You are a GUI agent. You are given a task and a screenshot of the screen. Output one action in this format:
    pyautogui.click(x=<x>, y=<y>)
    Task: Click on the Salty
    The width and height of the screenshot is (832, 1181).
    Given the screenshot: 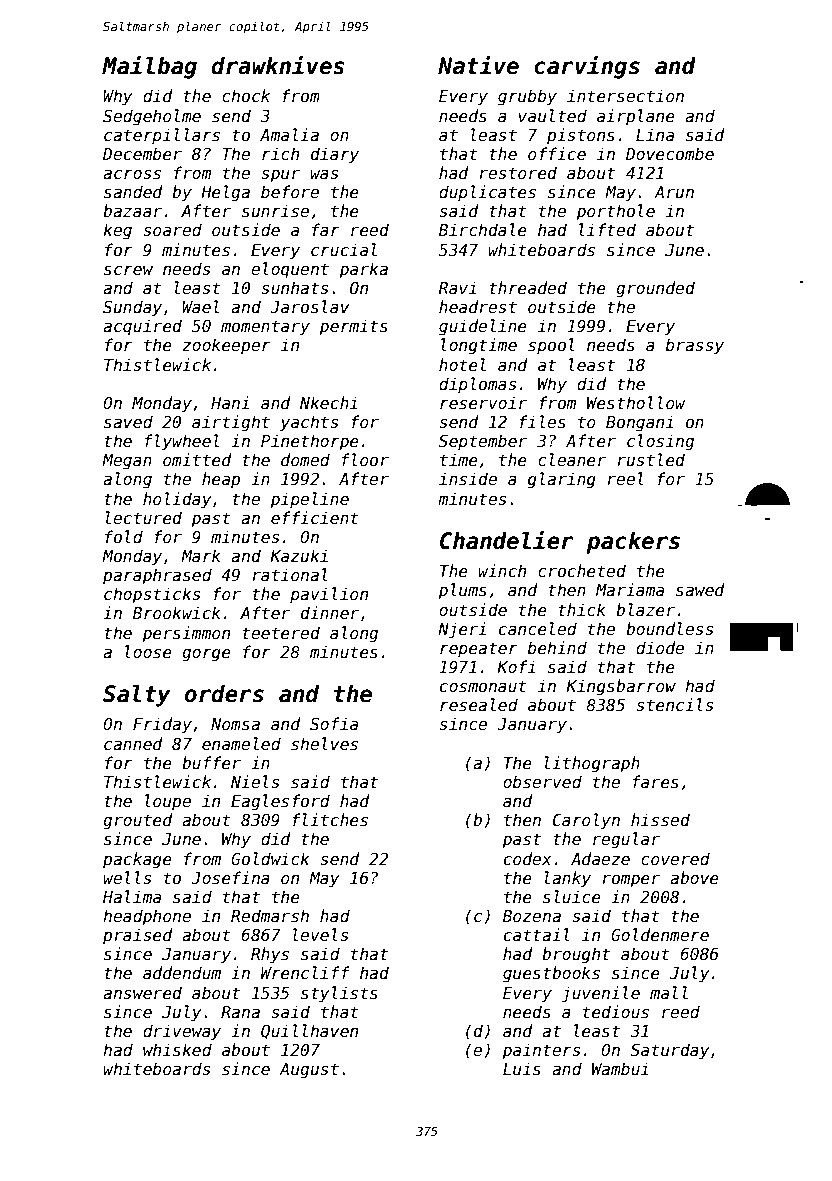 What is the action you would take?
    pyautogui.click(x=137, y=696)
